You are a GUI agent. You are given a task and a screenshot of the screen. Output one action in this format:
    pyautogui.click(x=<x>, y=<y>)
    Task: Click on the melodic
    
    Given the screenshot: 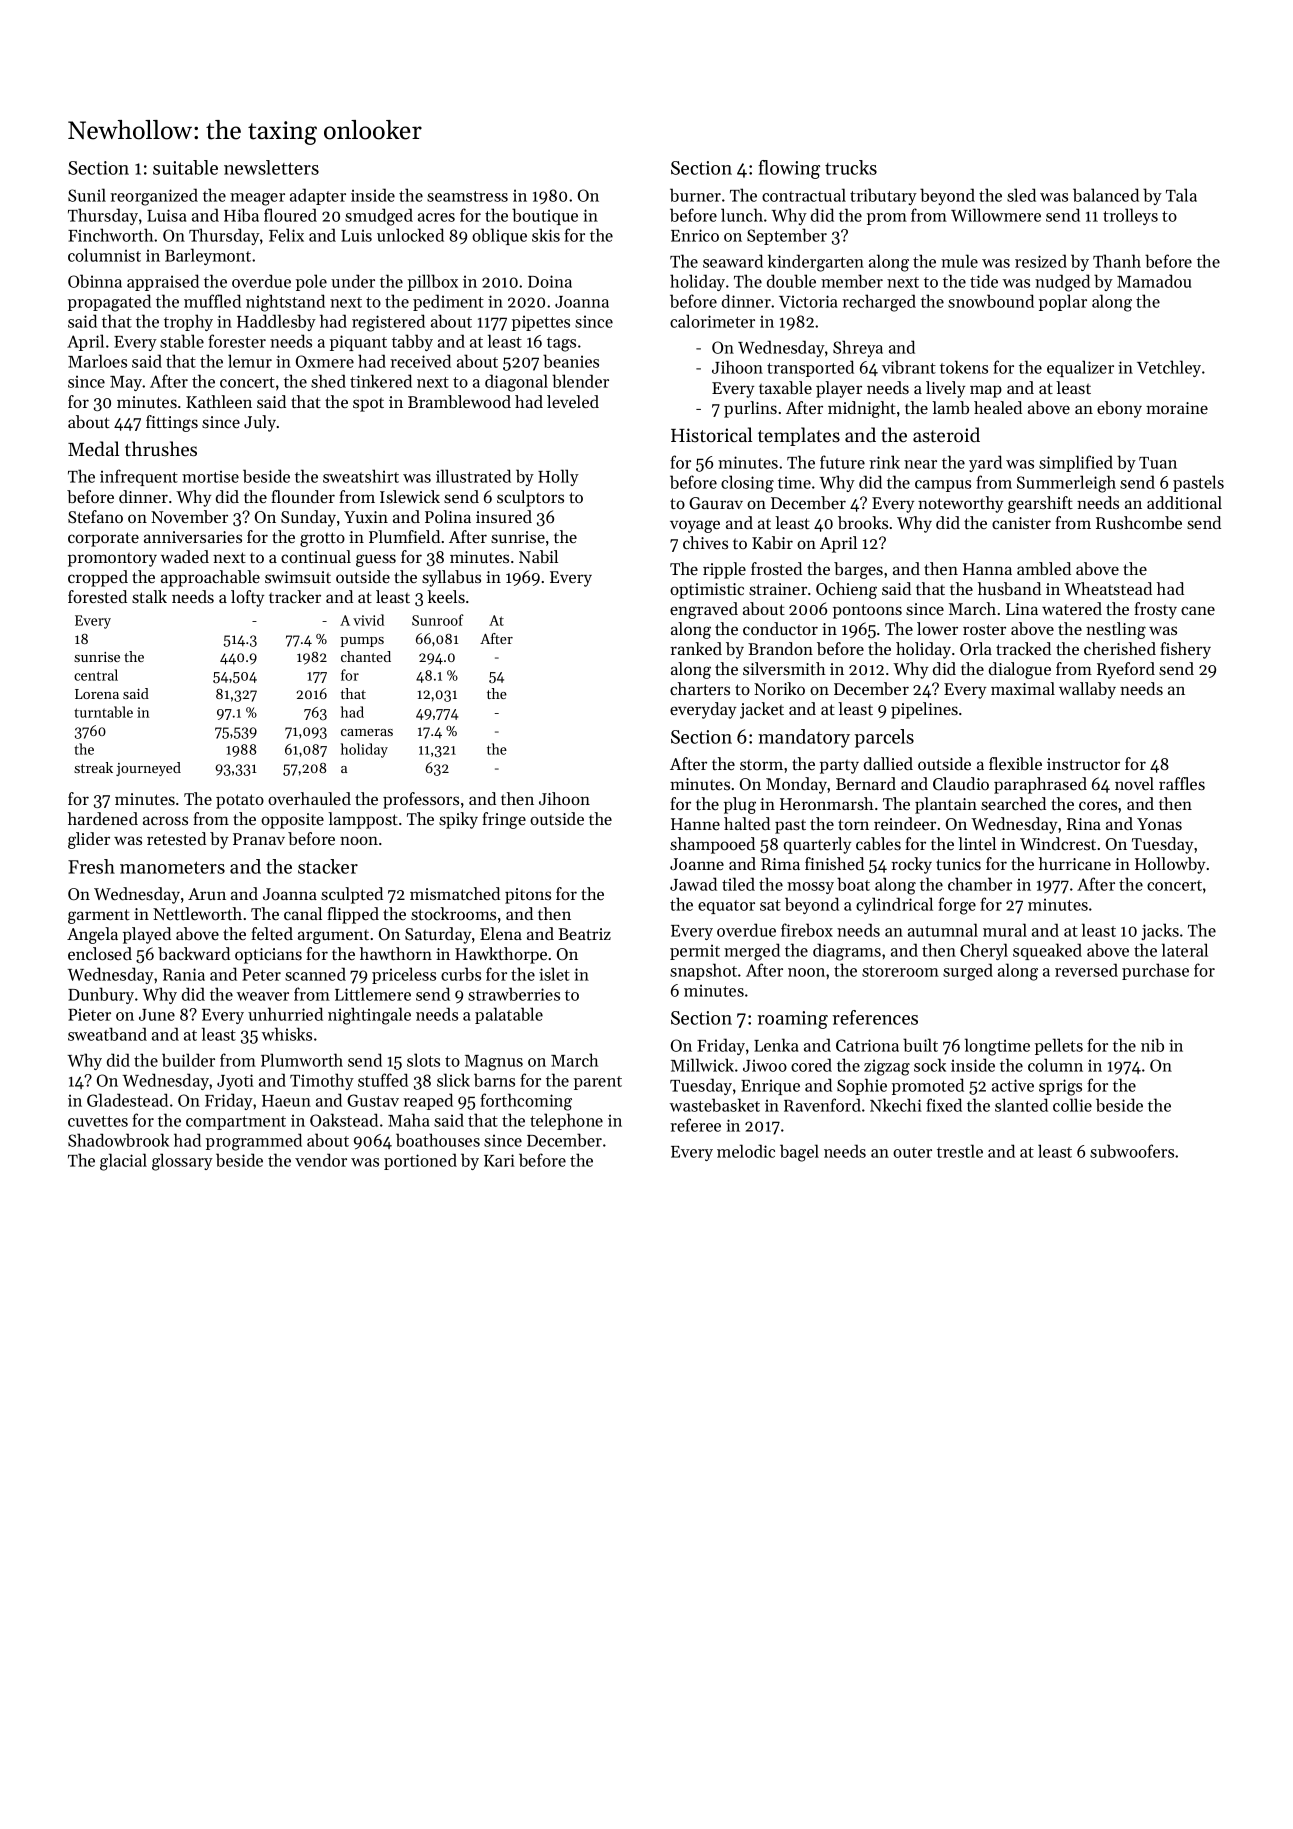 What is the action you would take?
    pyautogui.click(x=746, y=1151)
